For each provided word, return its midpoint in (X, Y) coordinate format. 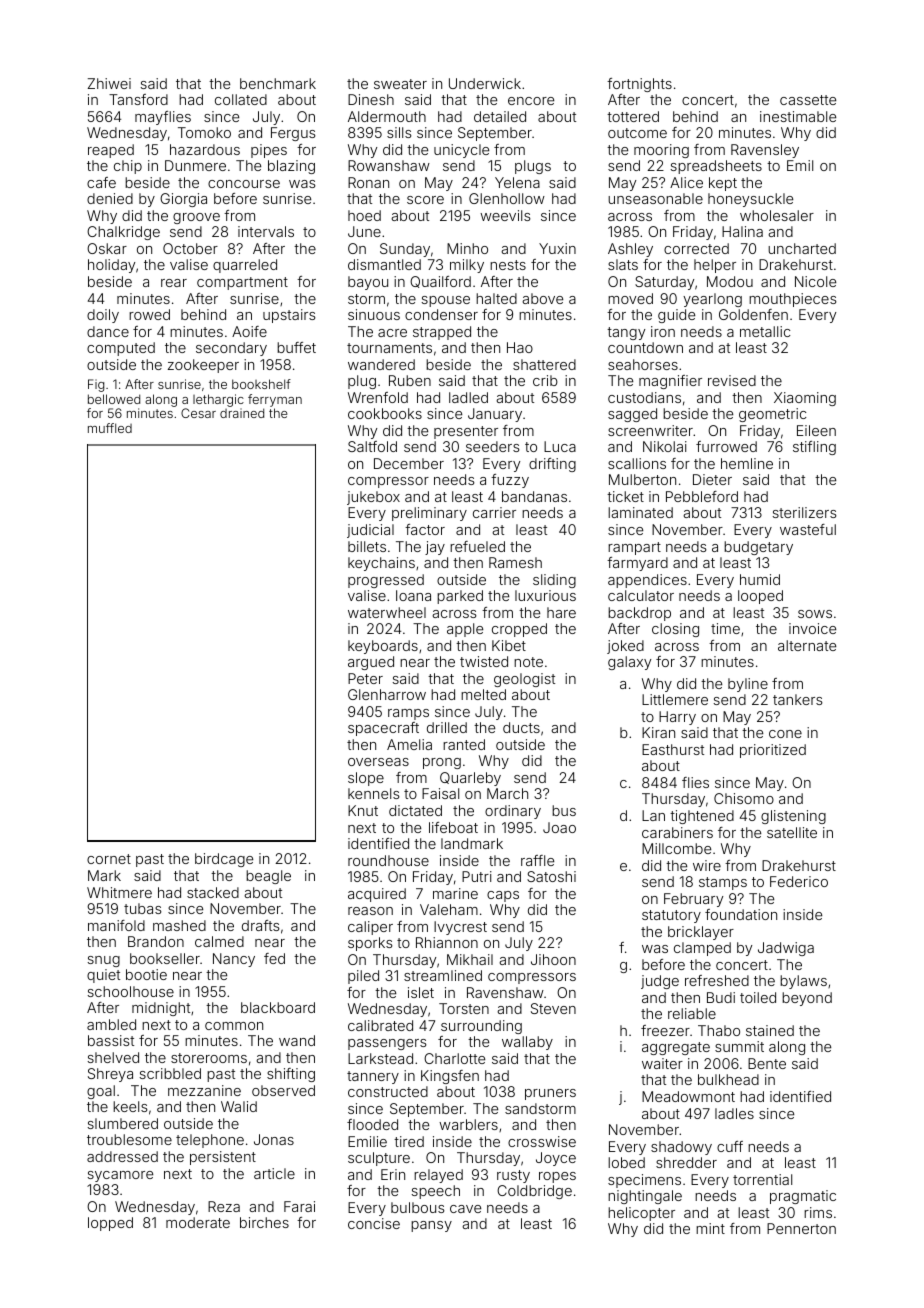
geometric (773, 415)
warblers (468, 1124)
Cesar (198, 413)
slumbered (122, 1123)
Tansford (138, 99)
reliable (692, 1013)
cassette (808, 100)
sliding (554, 581)
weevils (505, 215)
